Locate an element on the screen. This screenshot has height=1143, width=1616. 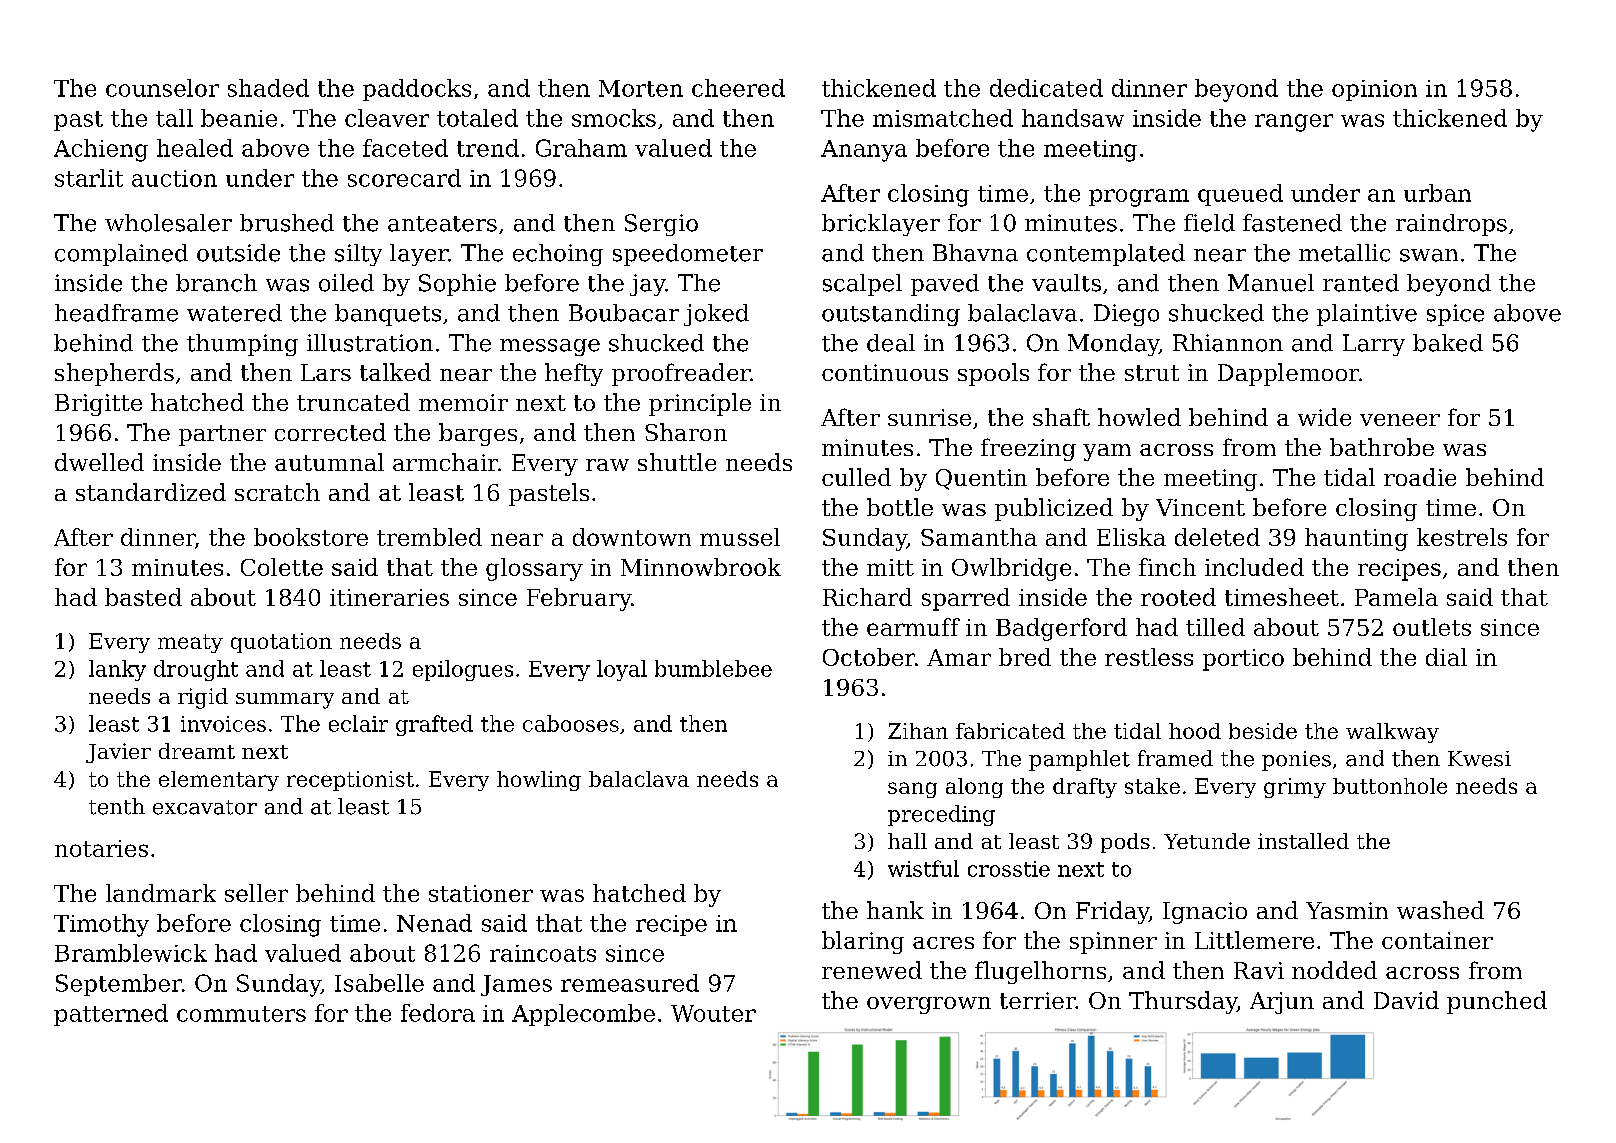
roadie is located at coordinates (1420, 477).
